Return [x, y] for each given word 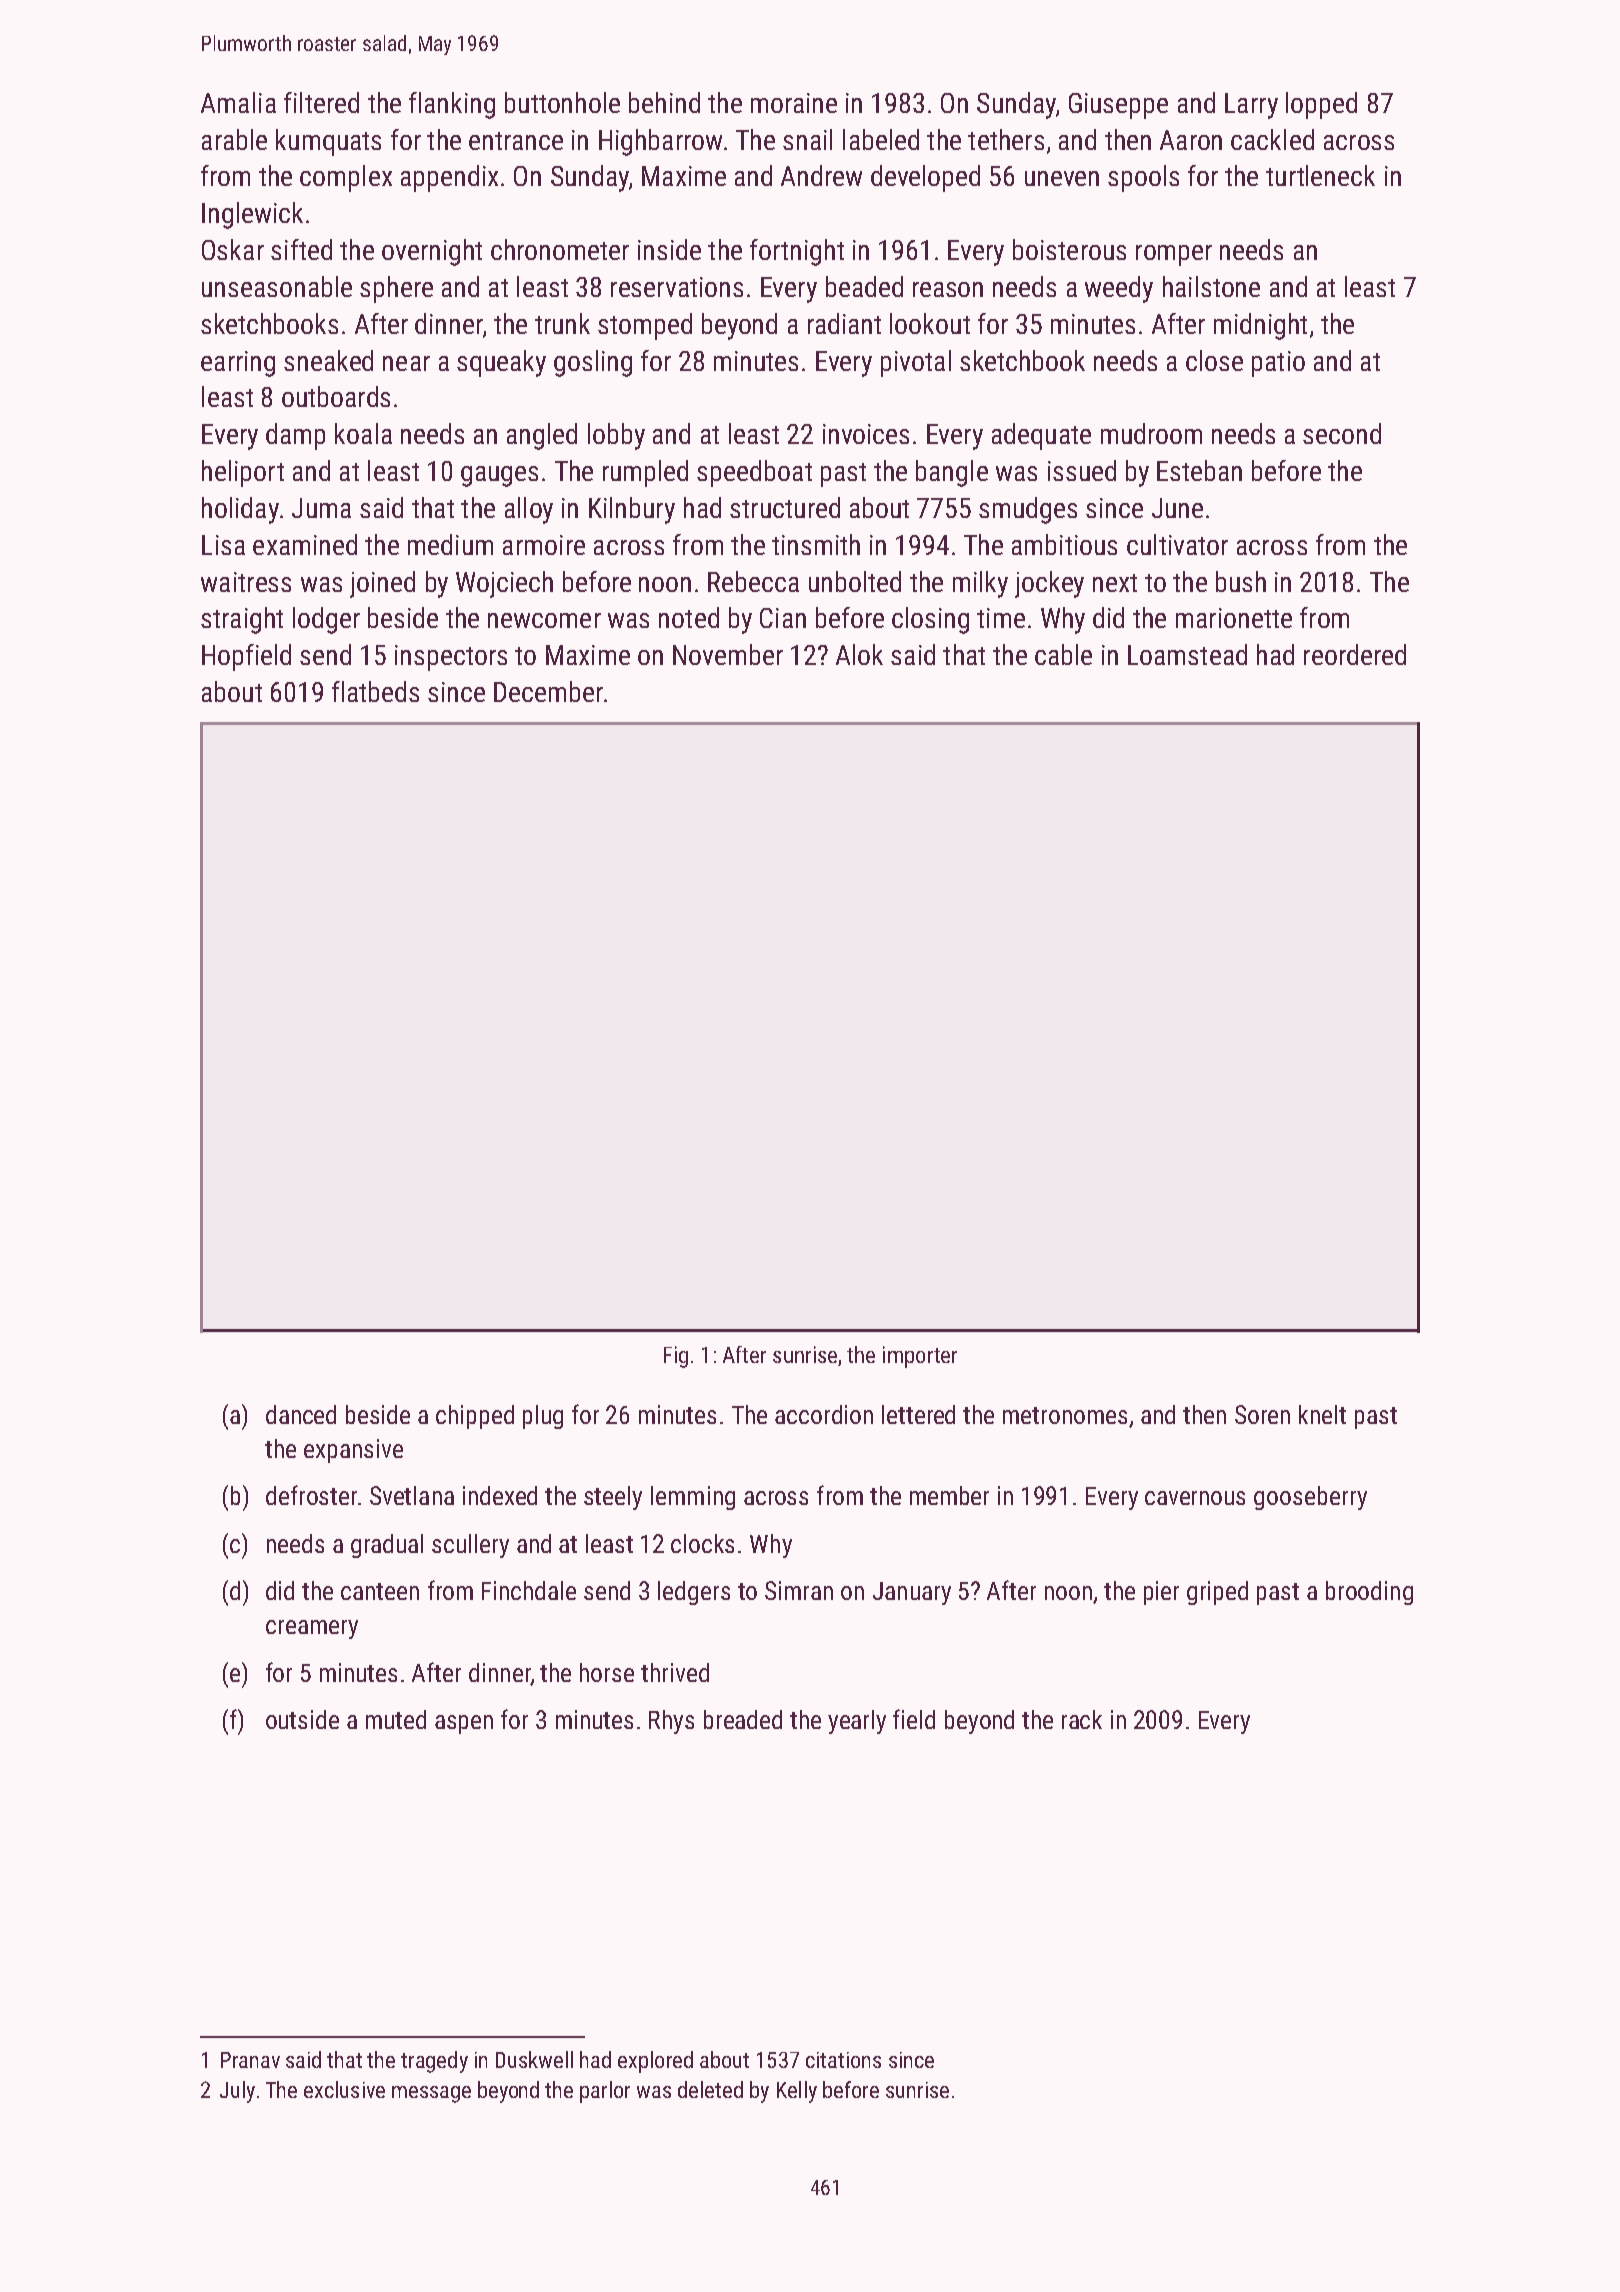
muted [396, 1719]
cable [1063, 654]
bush [1241, 581]
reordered [1355, 654]
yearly [857, 1722]
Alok [859, 654]
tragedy [434, 2062]
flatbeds [375, 691]
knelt [1322, 1414]
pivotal [916, 363]
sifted [301, 249]
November [728, 654]
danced [301, 1414]
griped [1217, 1593]
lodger [326, 620]
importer [920, 1357]
